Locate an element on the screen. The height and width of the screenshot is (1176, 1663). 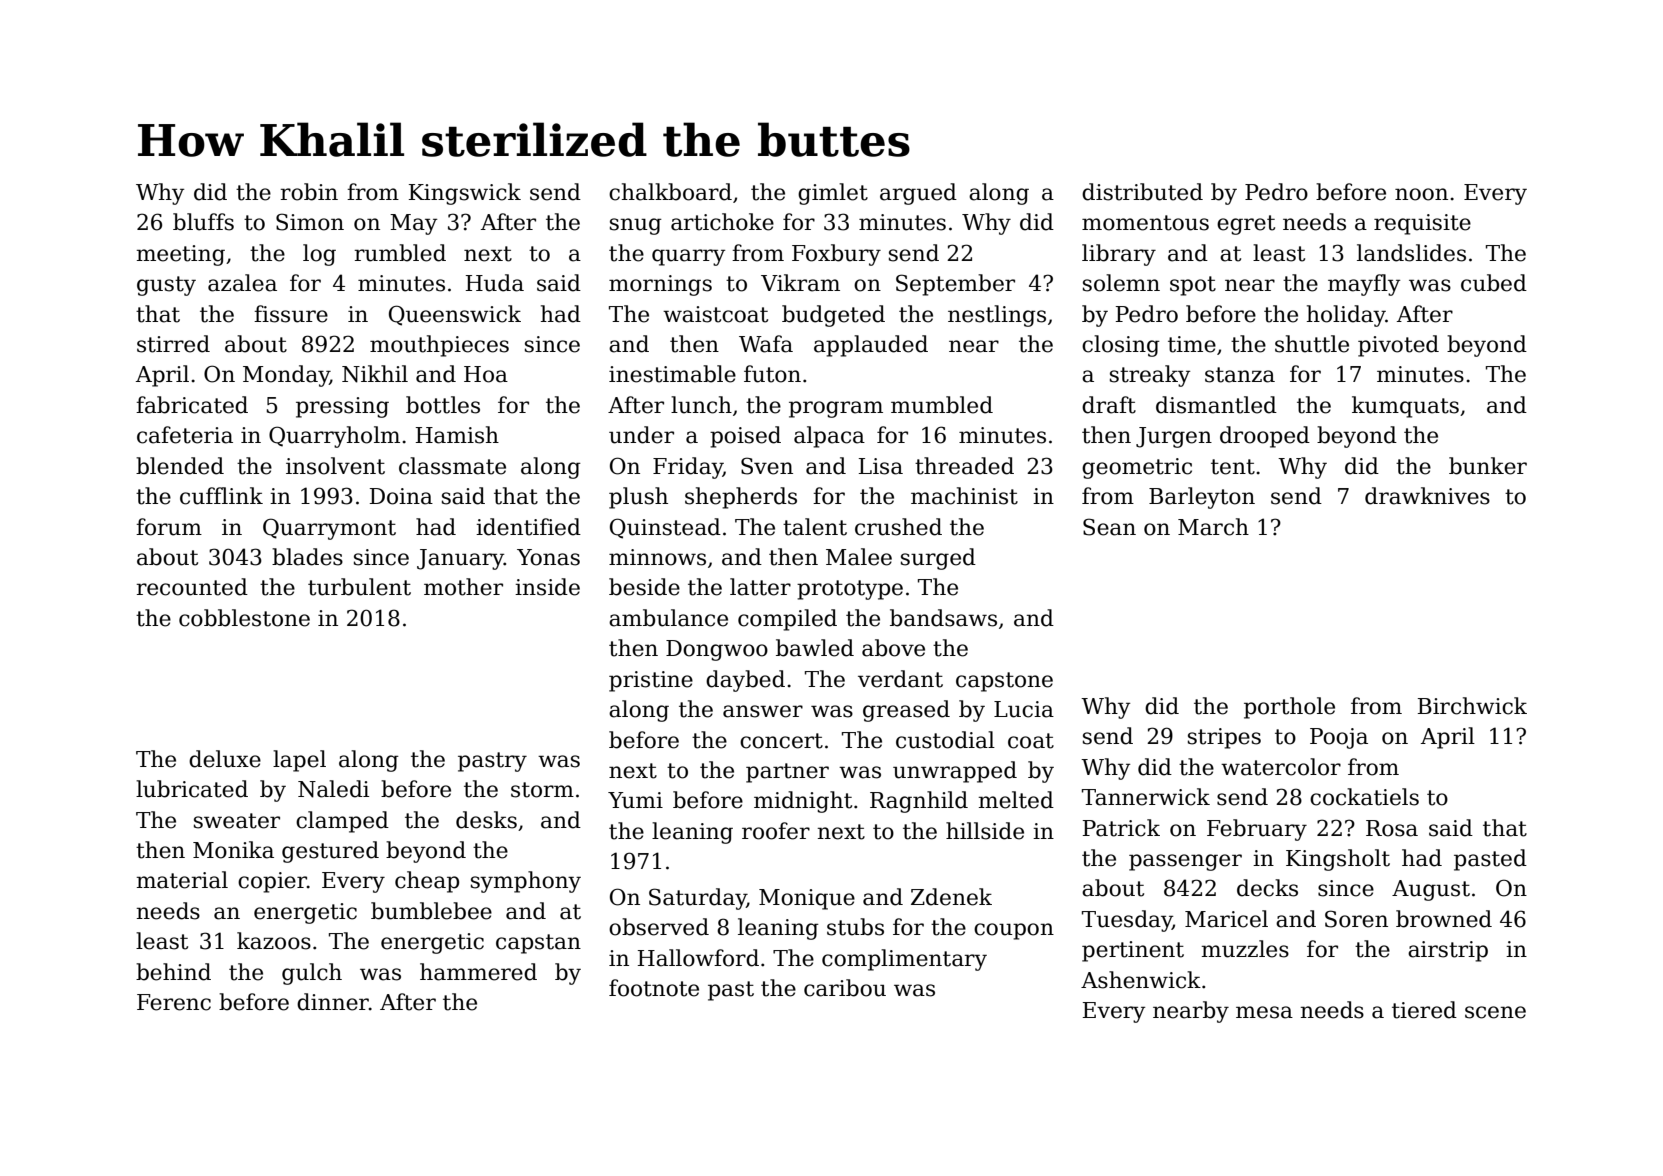
blades is located at coordinates (307, 557).
